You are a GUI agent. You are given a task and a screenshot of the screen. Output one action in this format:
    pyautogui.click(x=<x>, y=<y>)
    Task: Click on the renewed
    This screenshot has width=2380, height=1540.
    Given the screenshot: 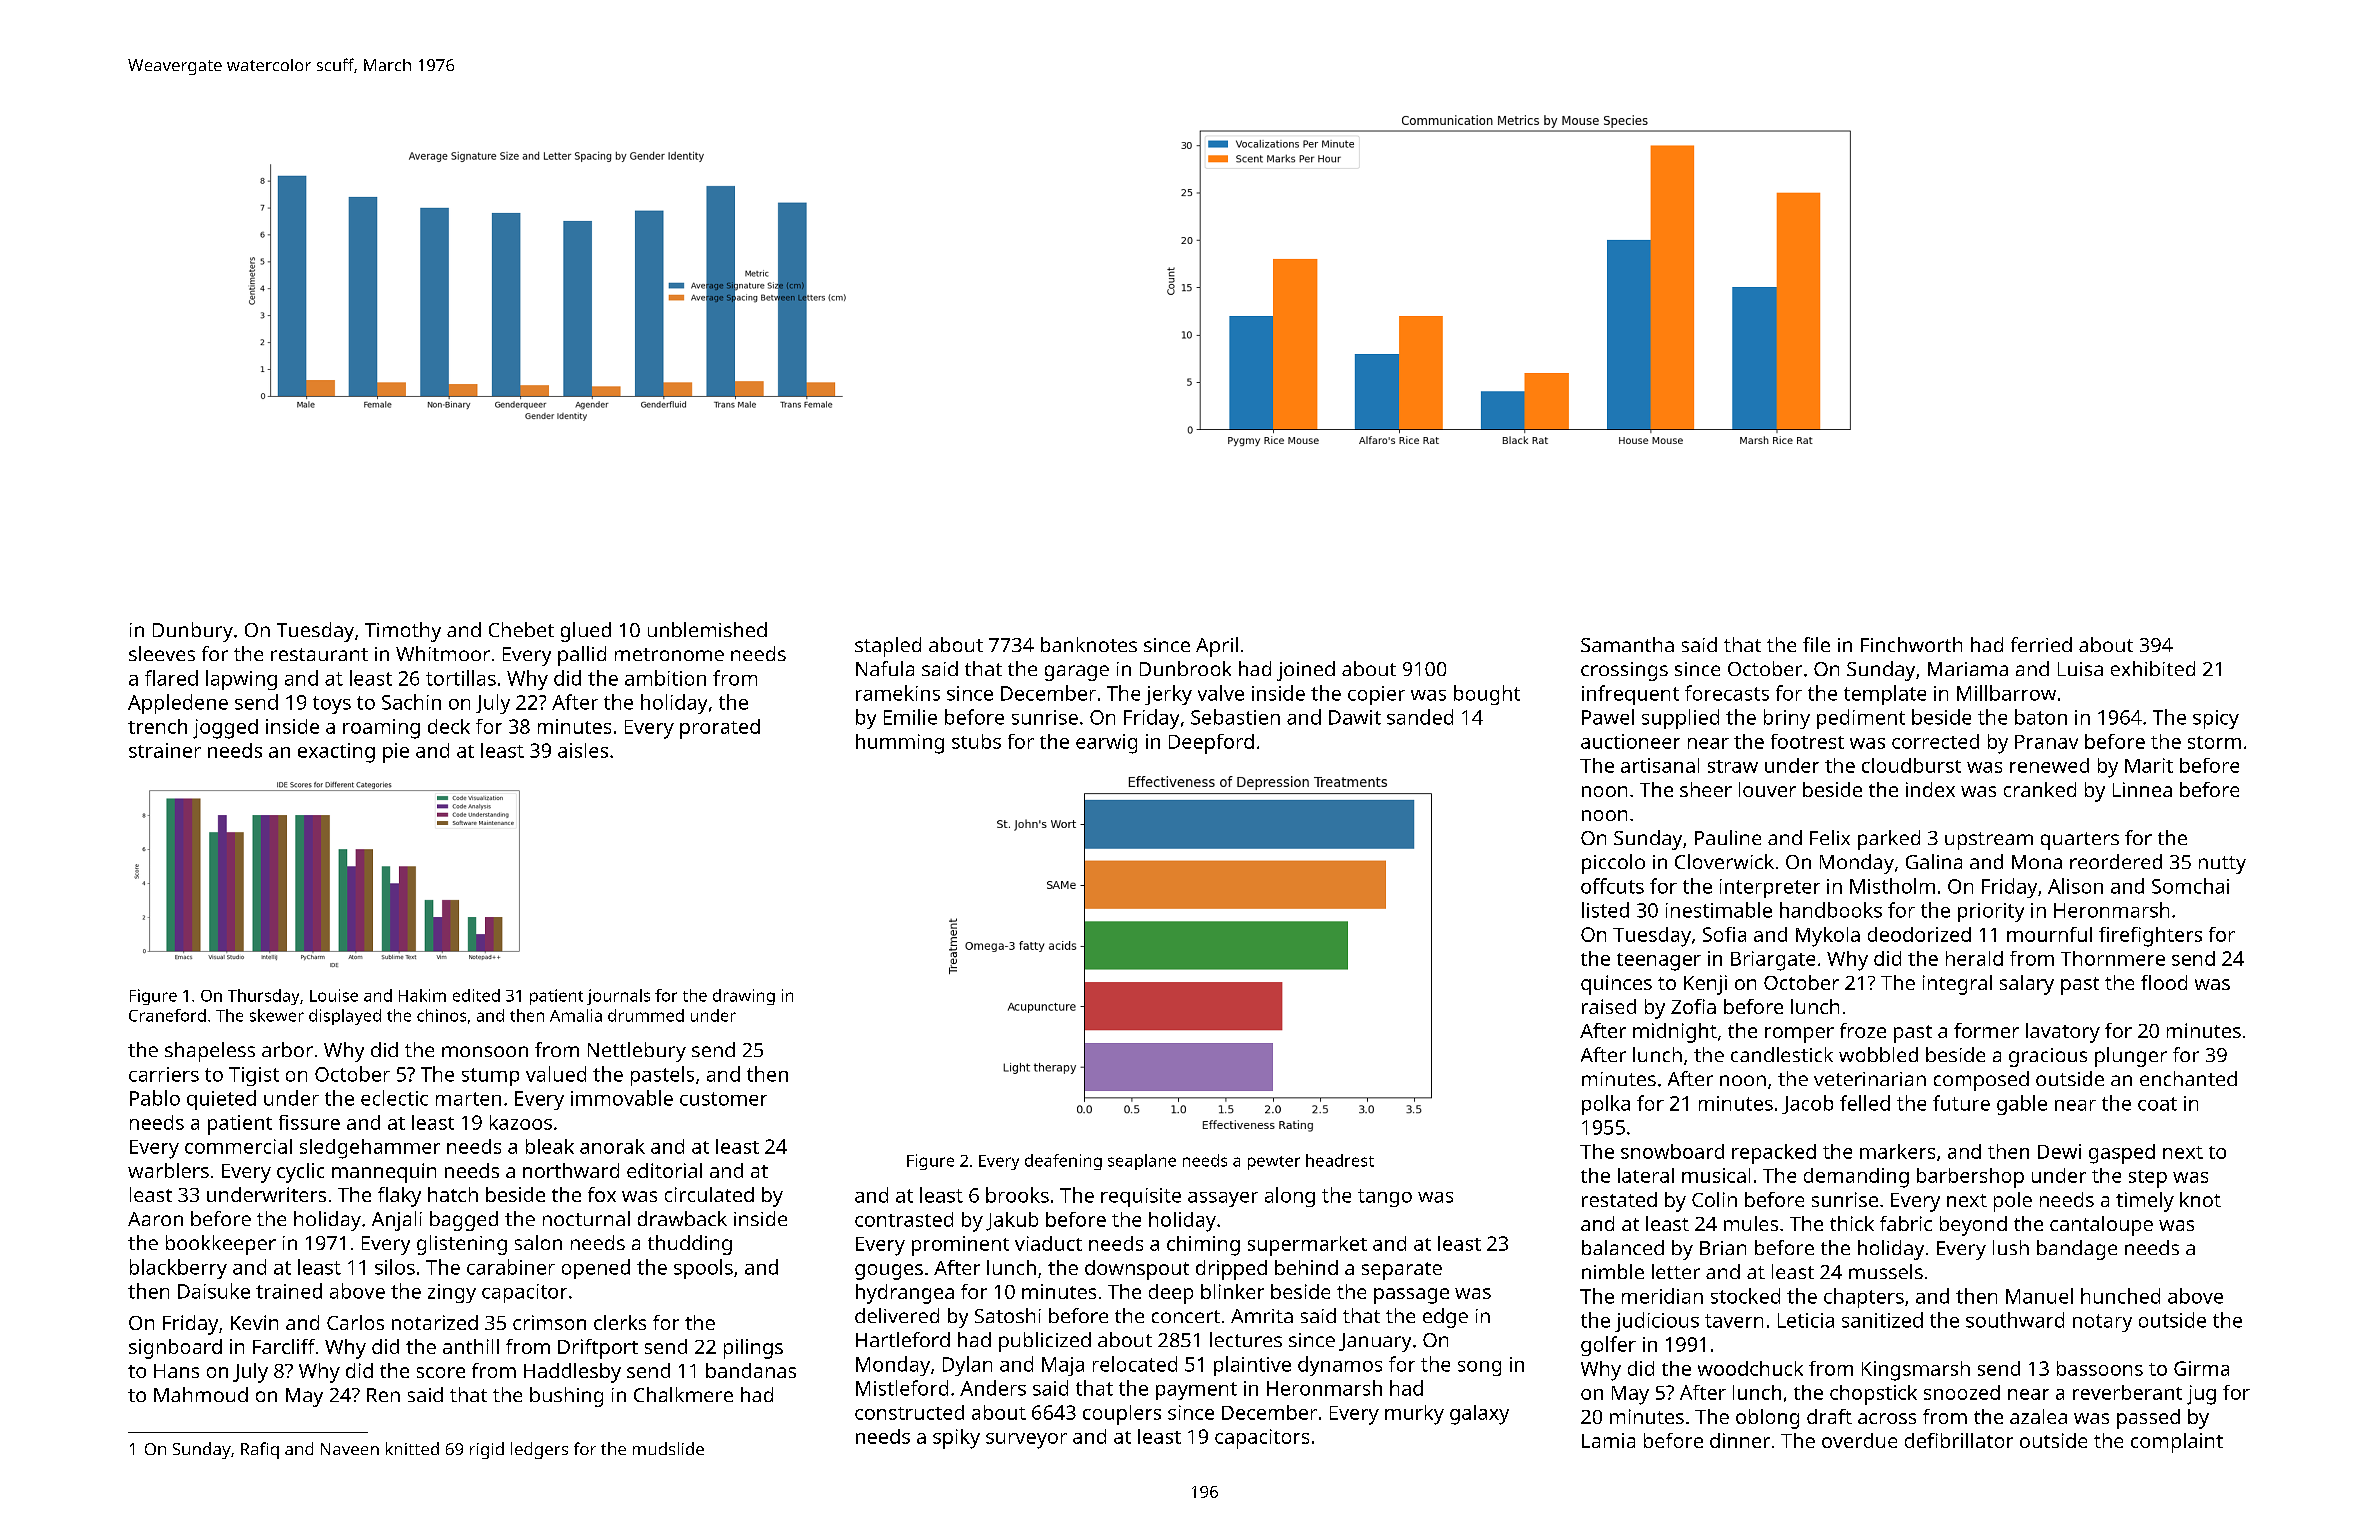 What is the action you would take?
    pyautogui.click(x=2049, y=765)
